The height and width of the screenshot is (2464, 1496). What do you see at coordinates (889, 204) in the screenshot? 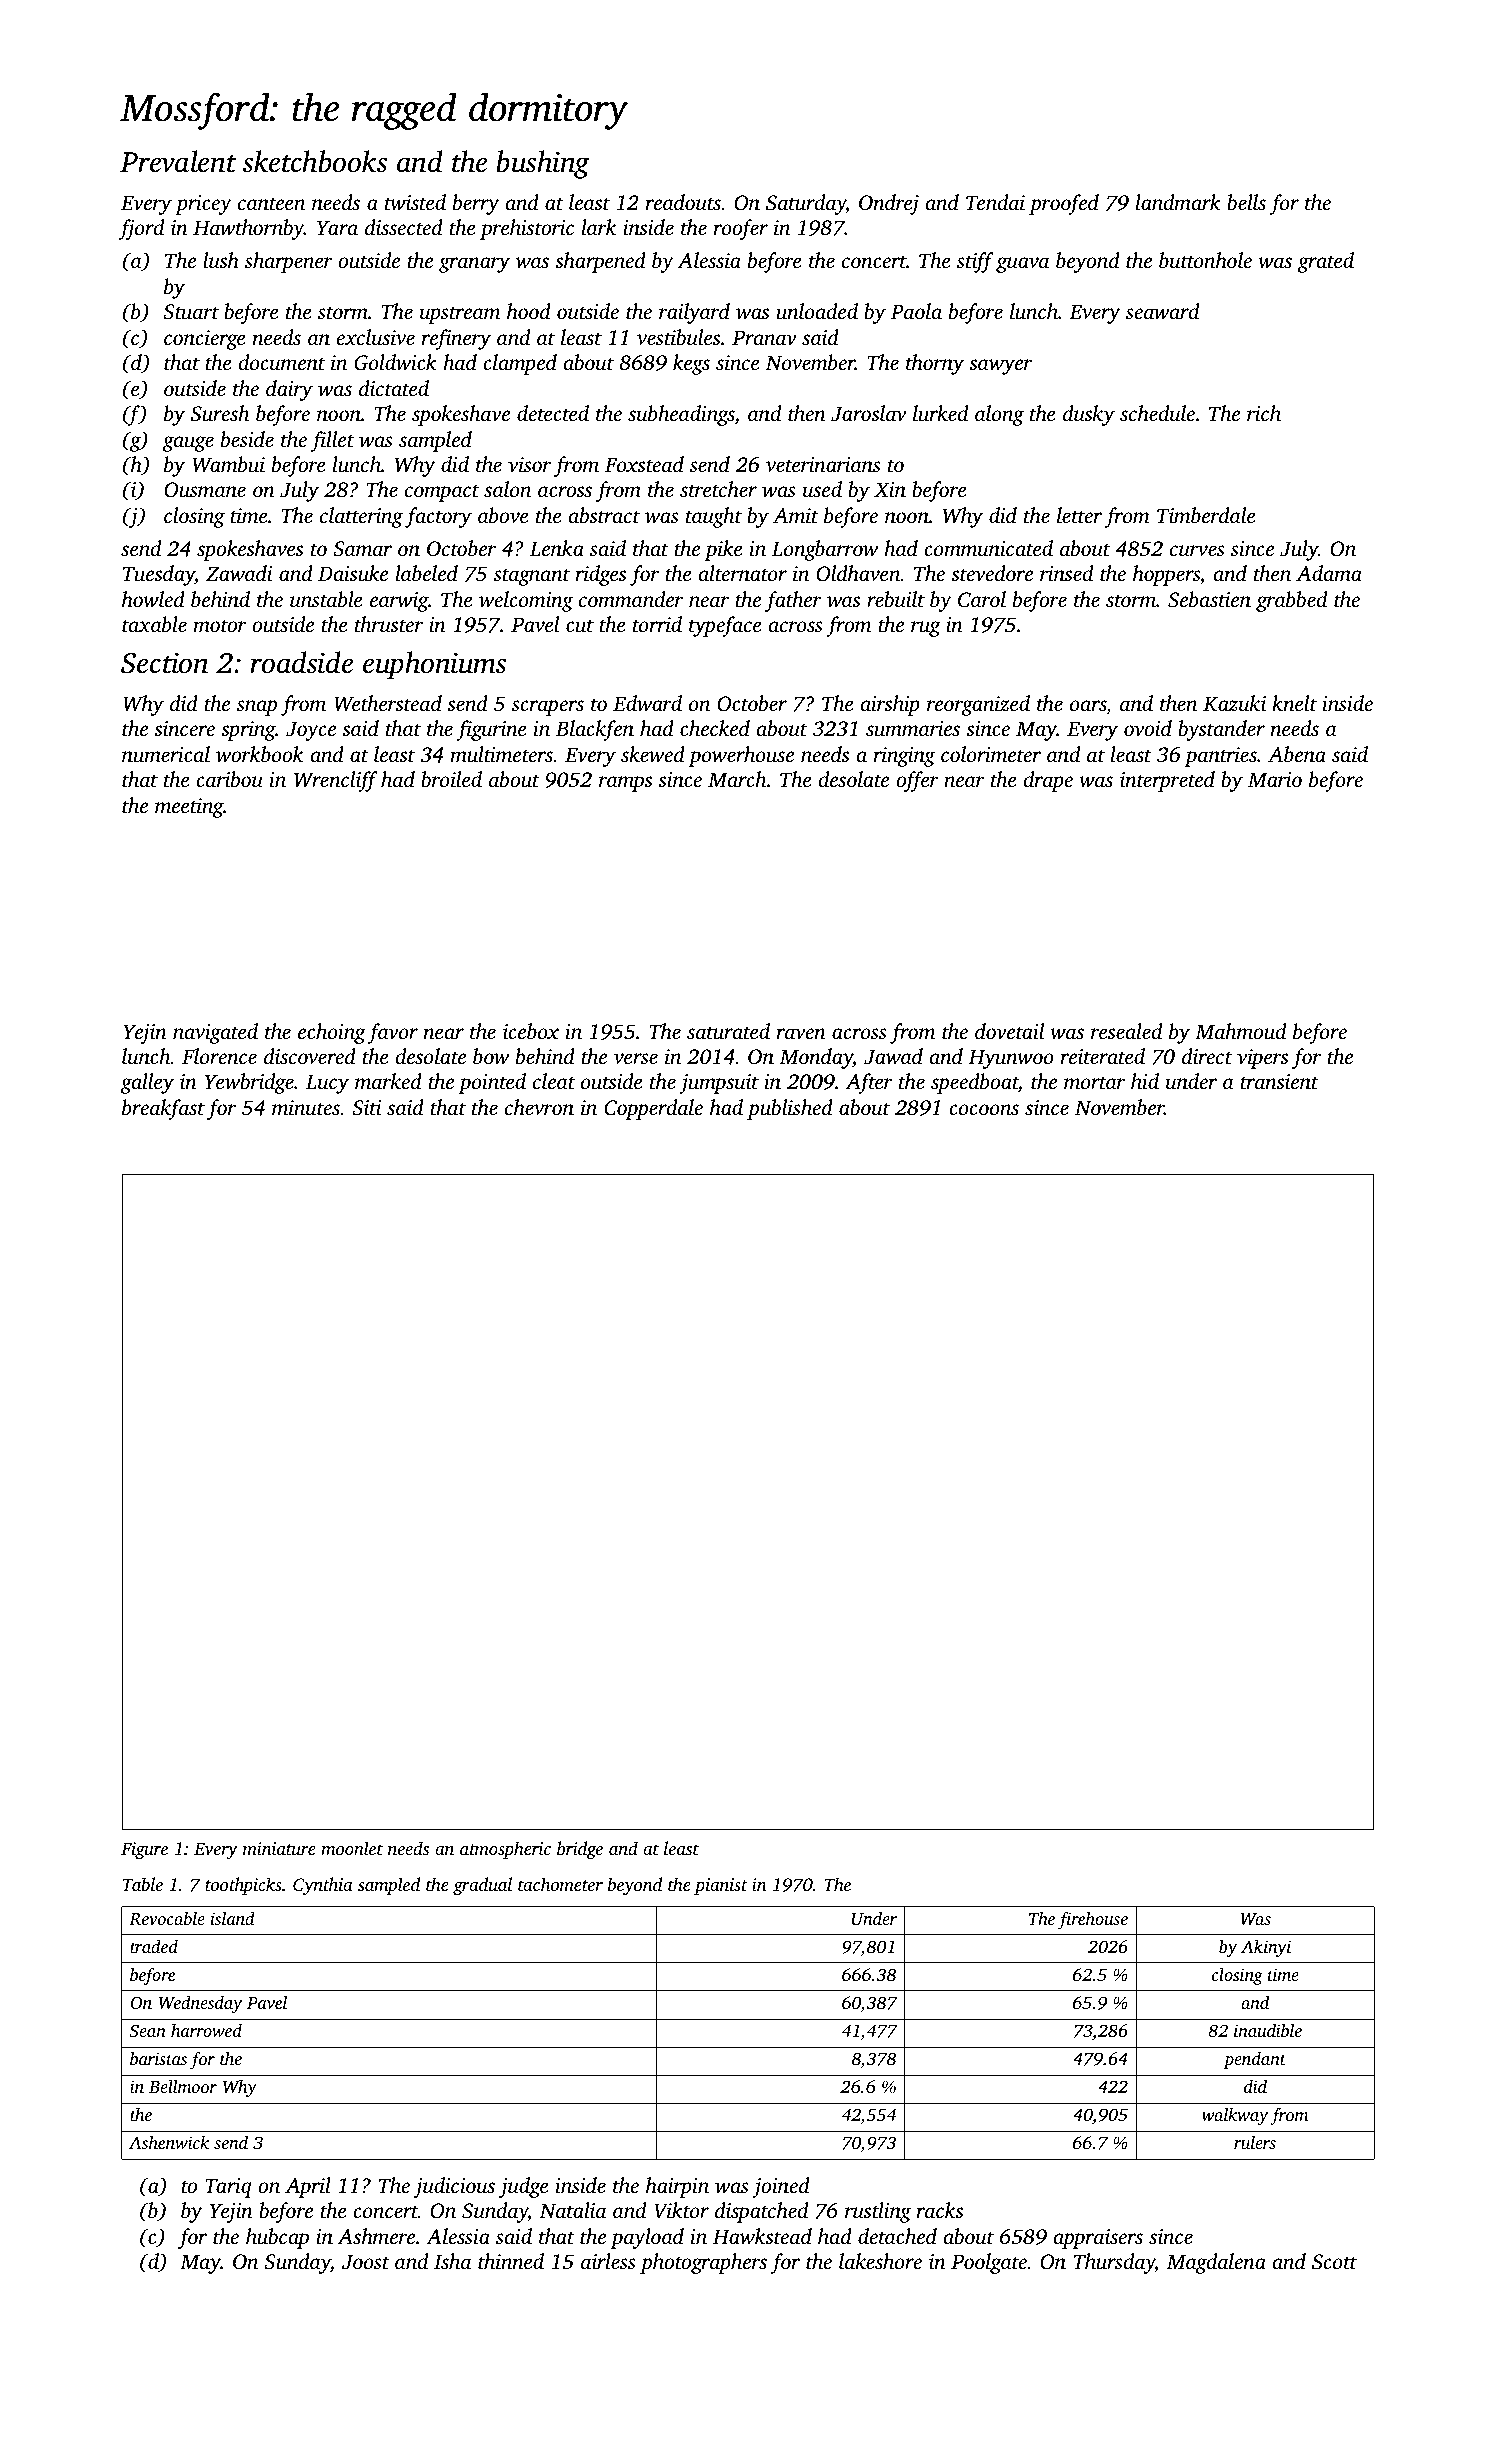
I see `Ondrej` at bounding box center [889, 204].
